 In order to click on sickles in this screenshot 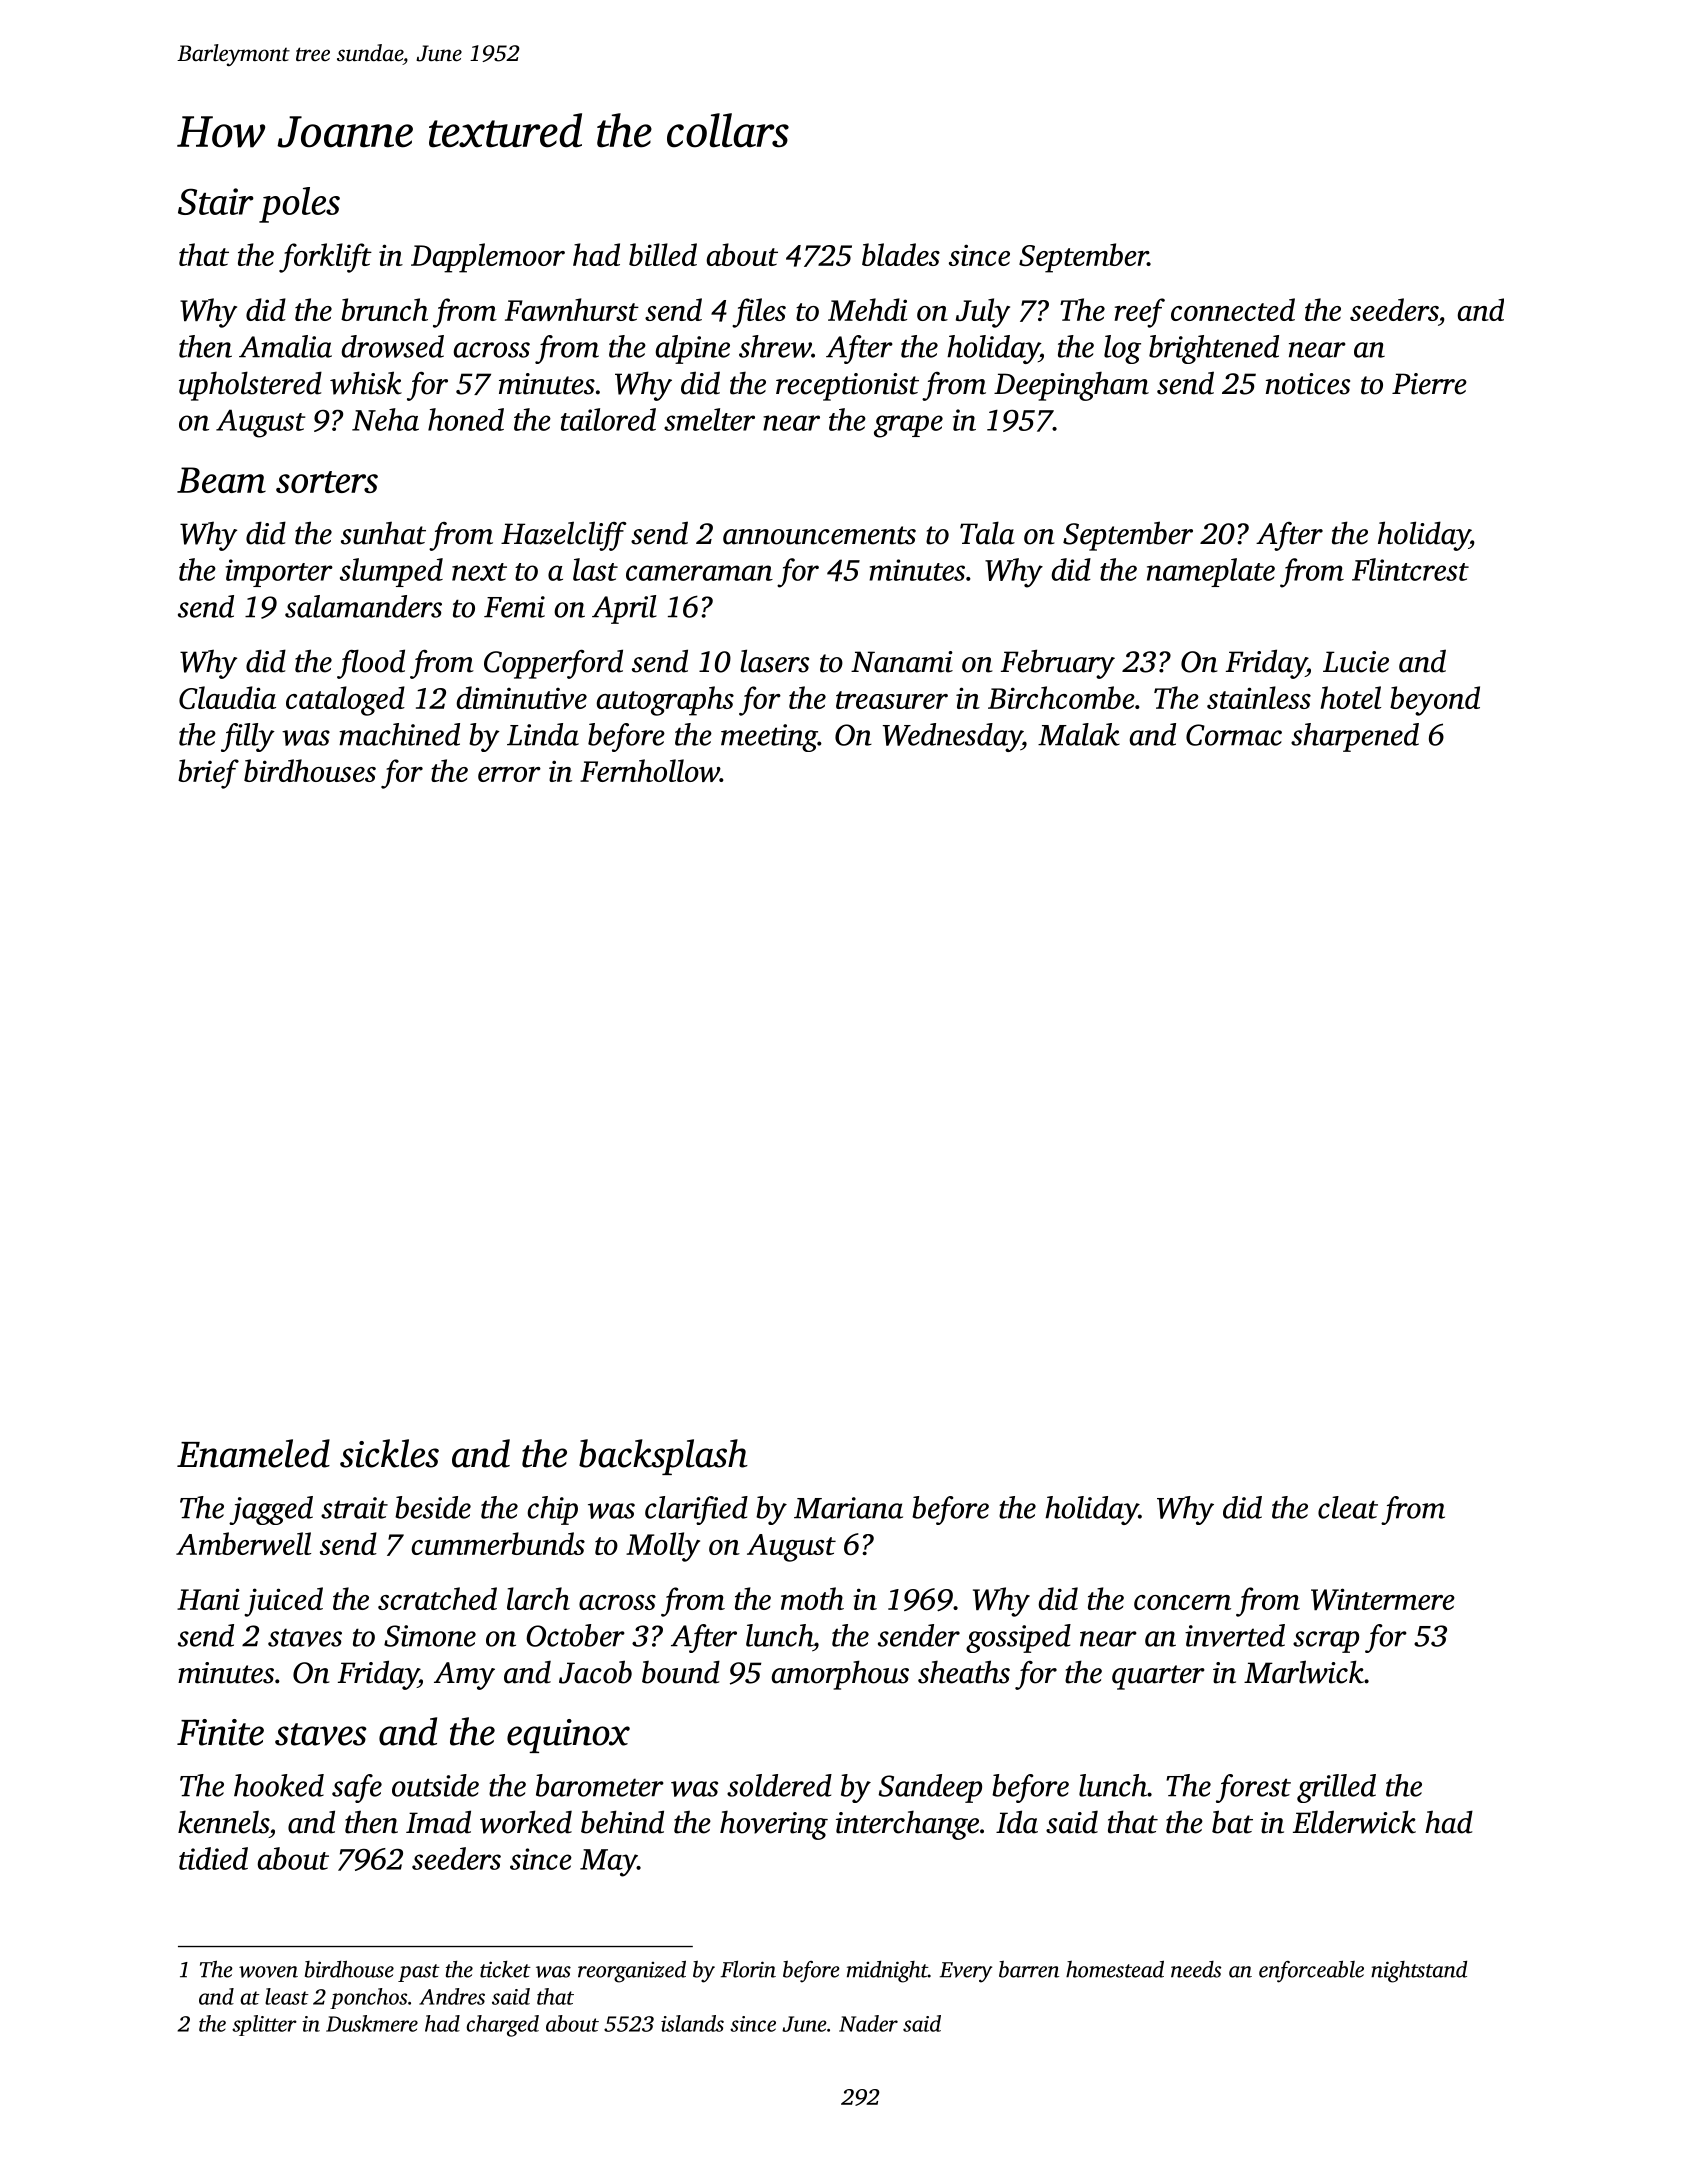, I will do `click(389, 1453)`.
